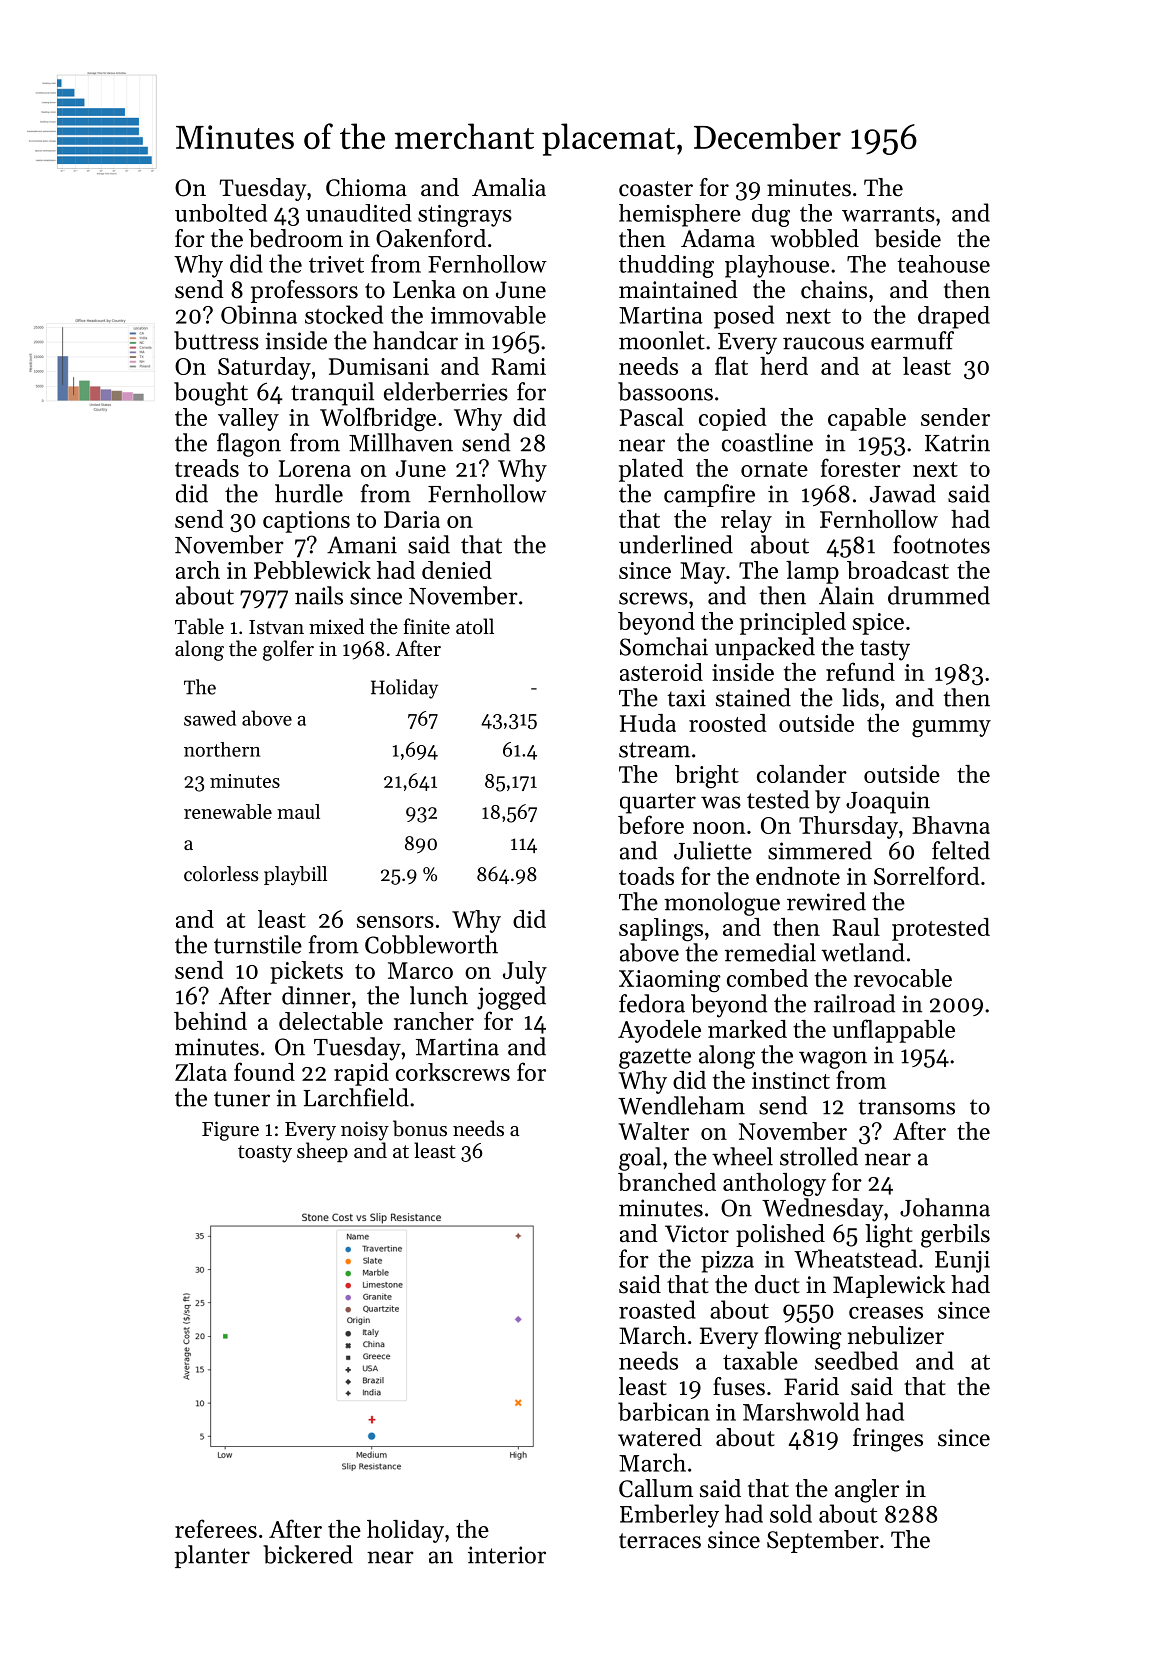  I want to click on Dumisani, so click(379, 366).
